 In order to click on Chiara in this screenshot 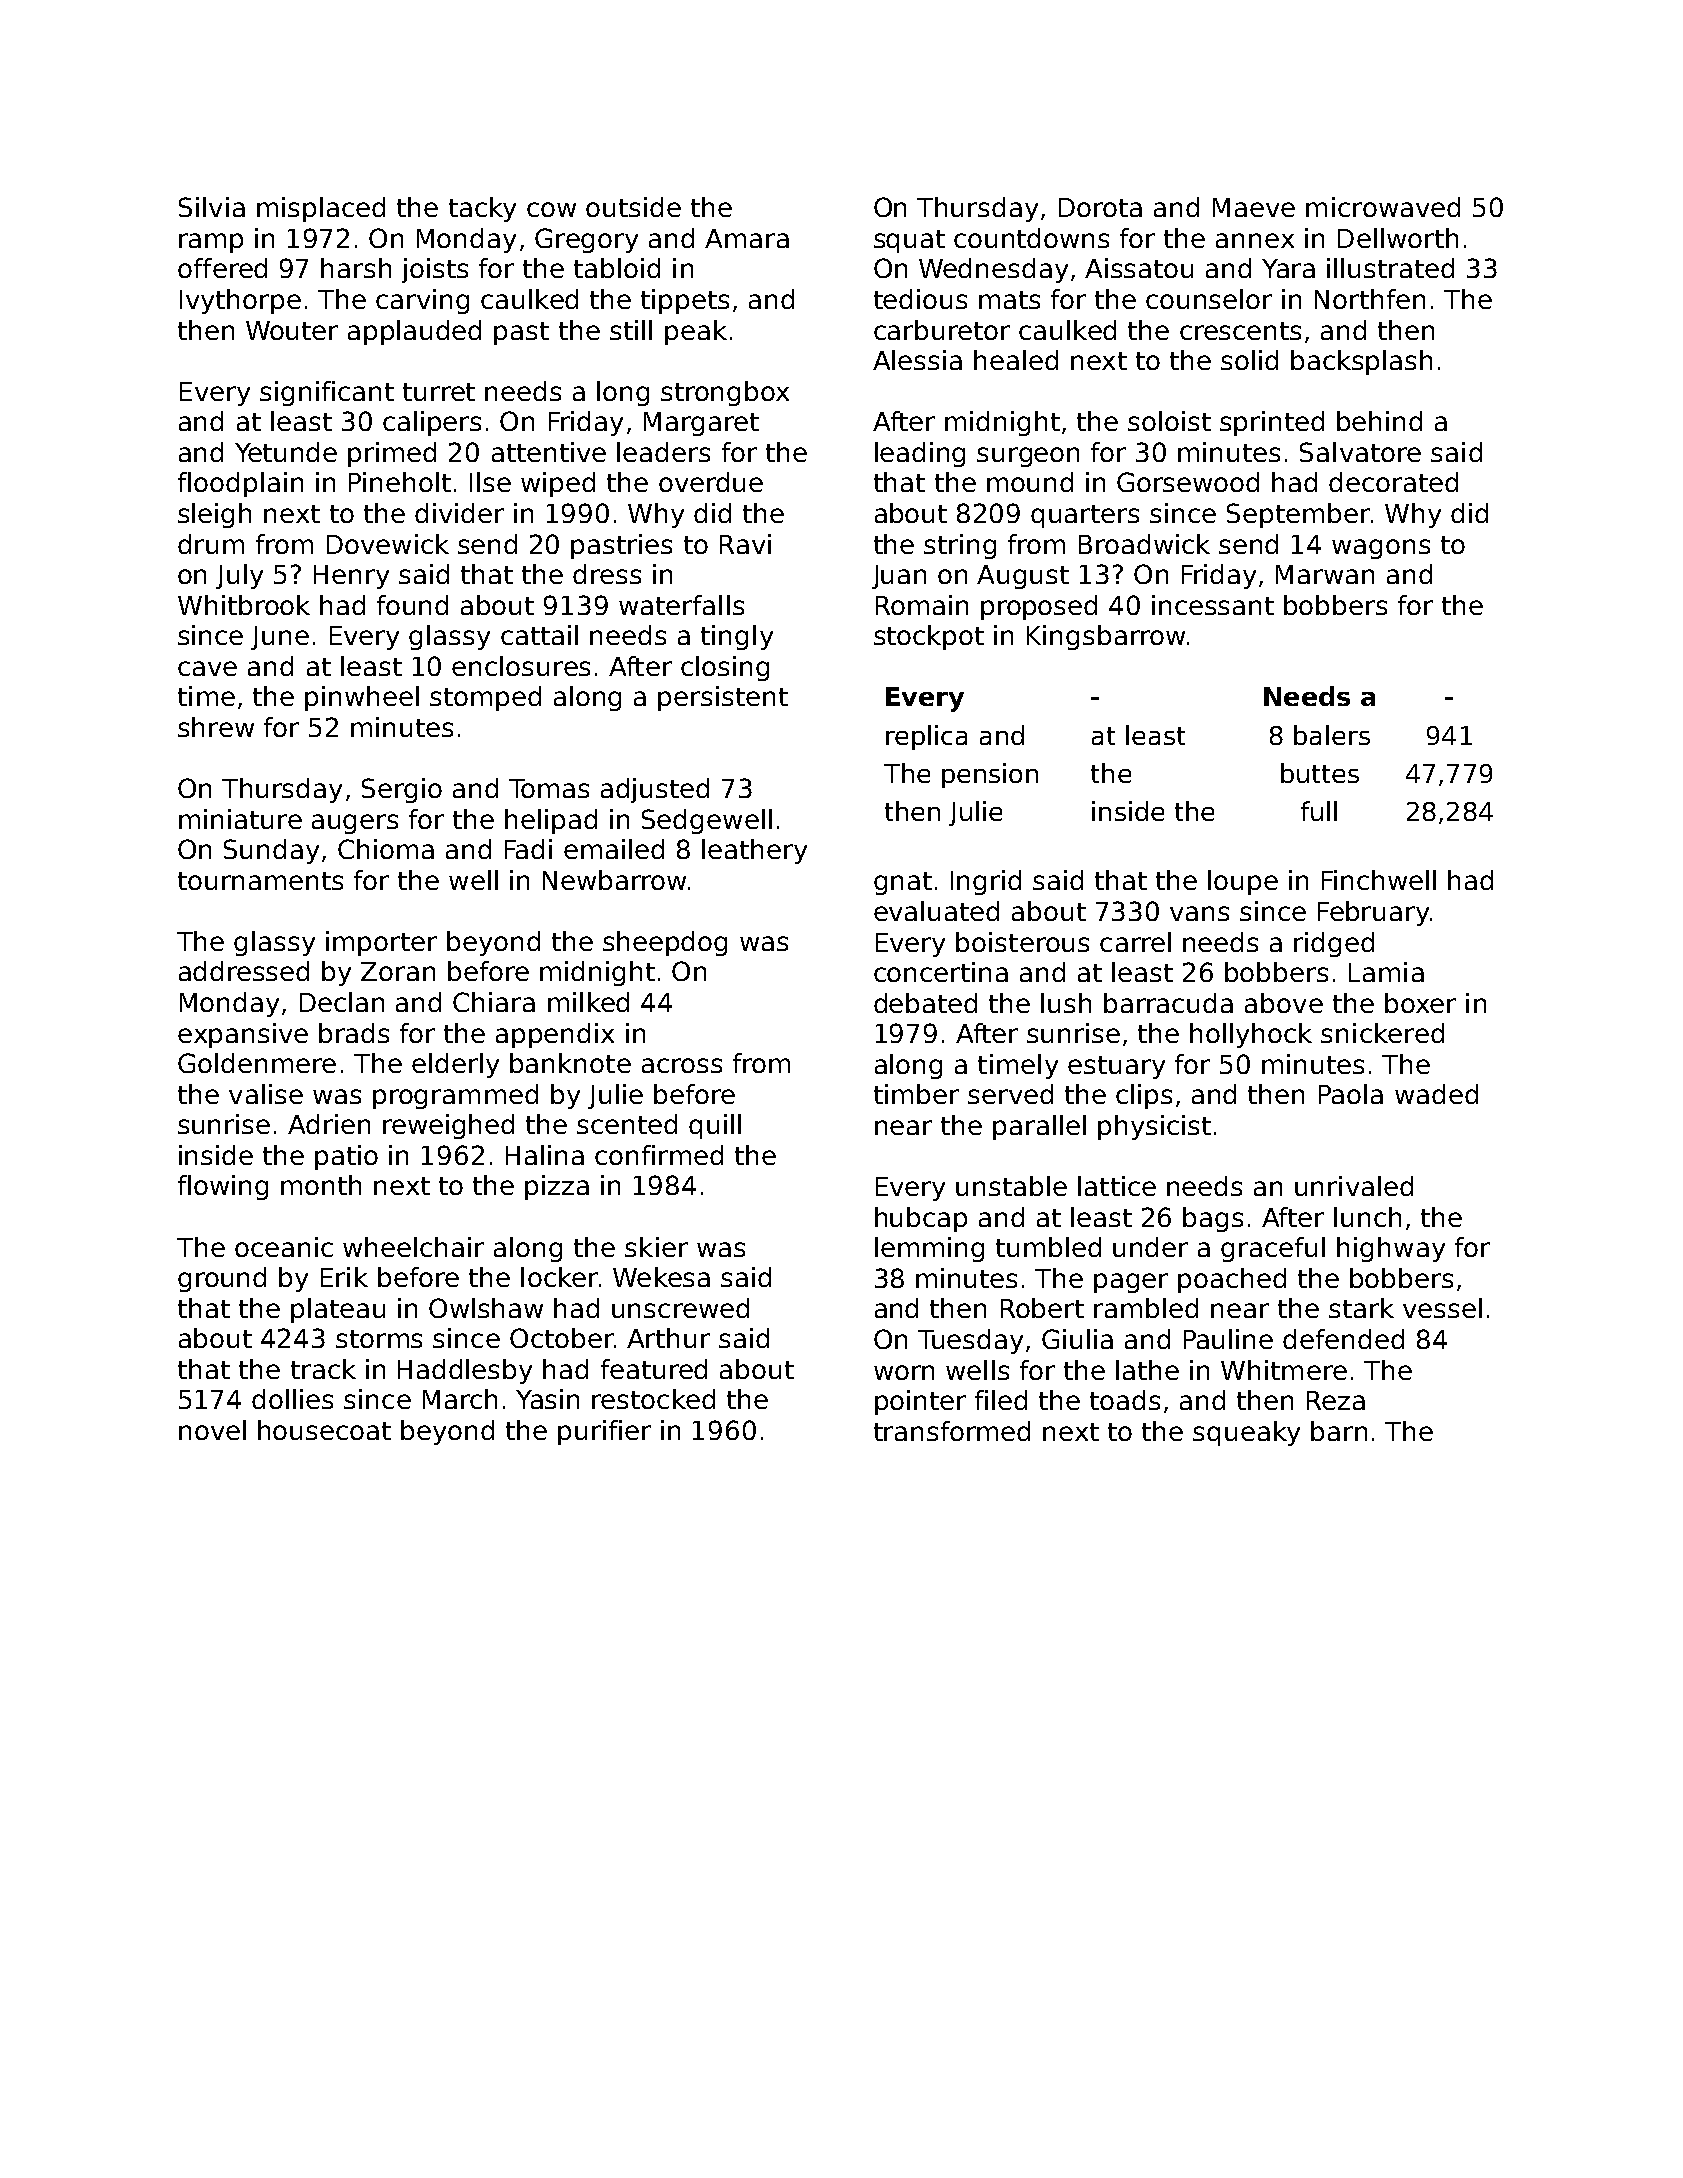, I will do `click(494, 1002)`.
